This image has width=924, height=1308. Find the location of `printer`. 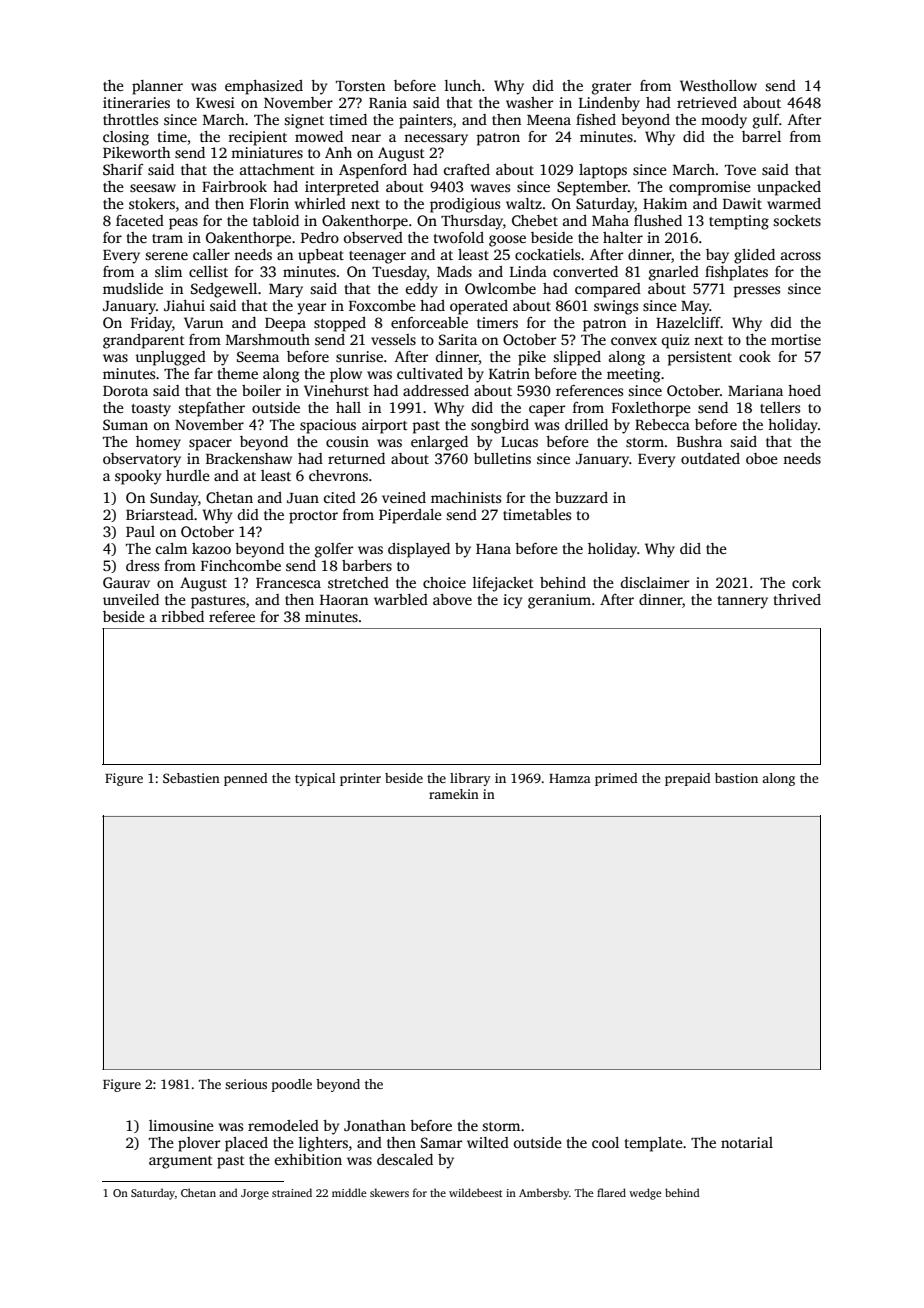

printer is located at coordinates (360, 779).
